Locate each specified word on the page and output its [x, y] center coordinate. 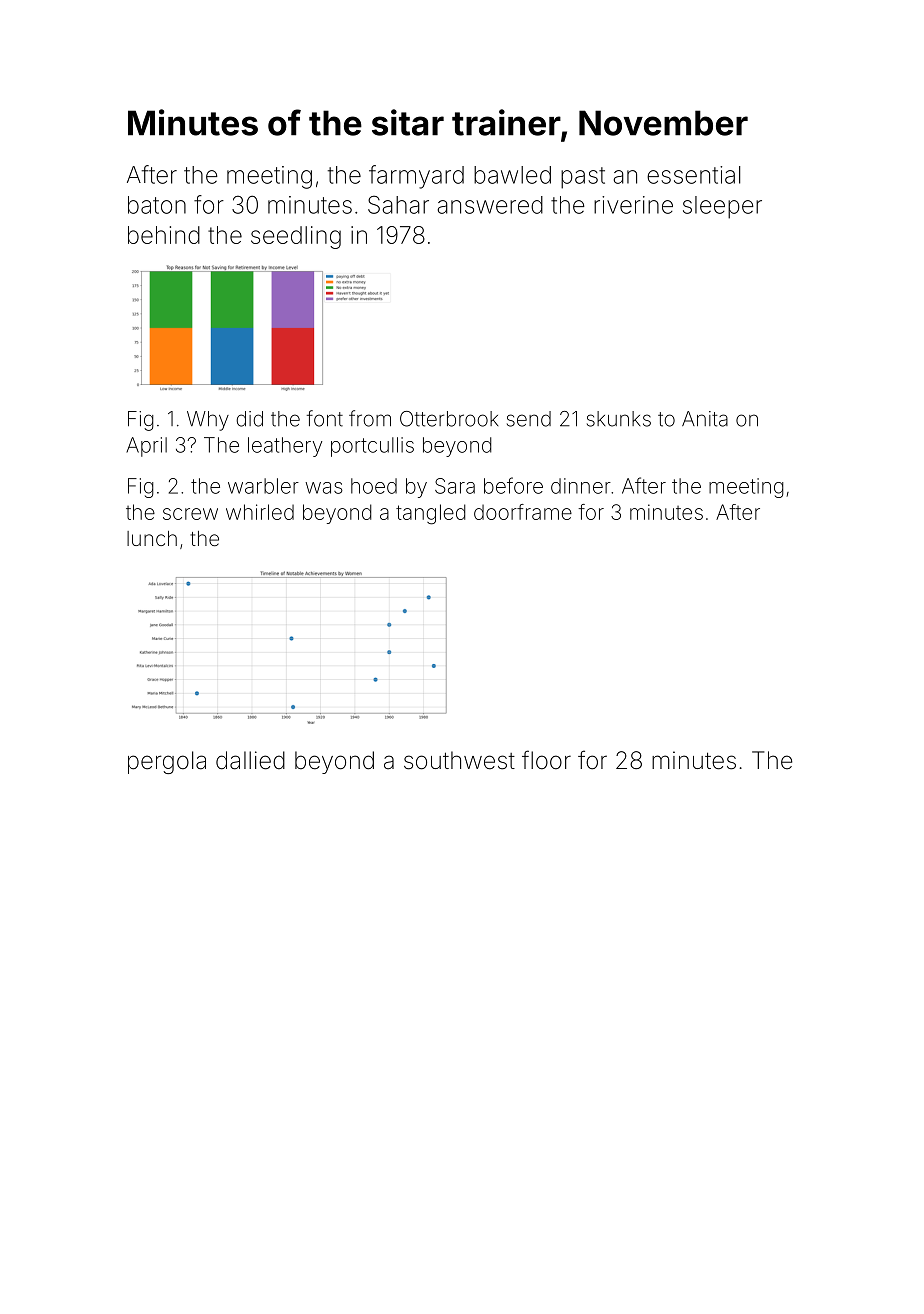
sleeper [722, 207]
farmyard [416, 177]
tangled [431, 514]
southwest [459, 760]
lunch [152, 538]
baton [157, 205]
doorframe [523, 512]
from [370, 418]
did [249, 419]
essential [693, 175]
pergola [167, 762]
